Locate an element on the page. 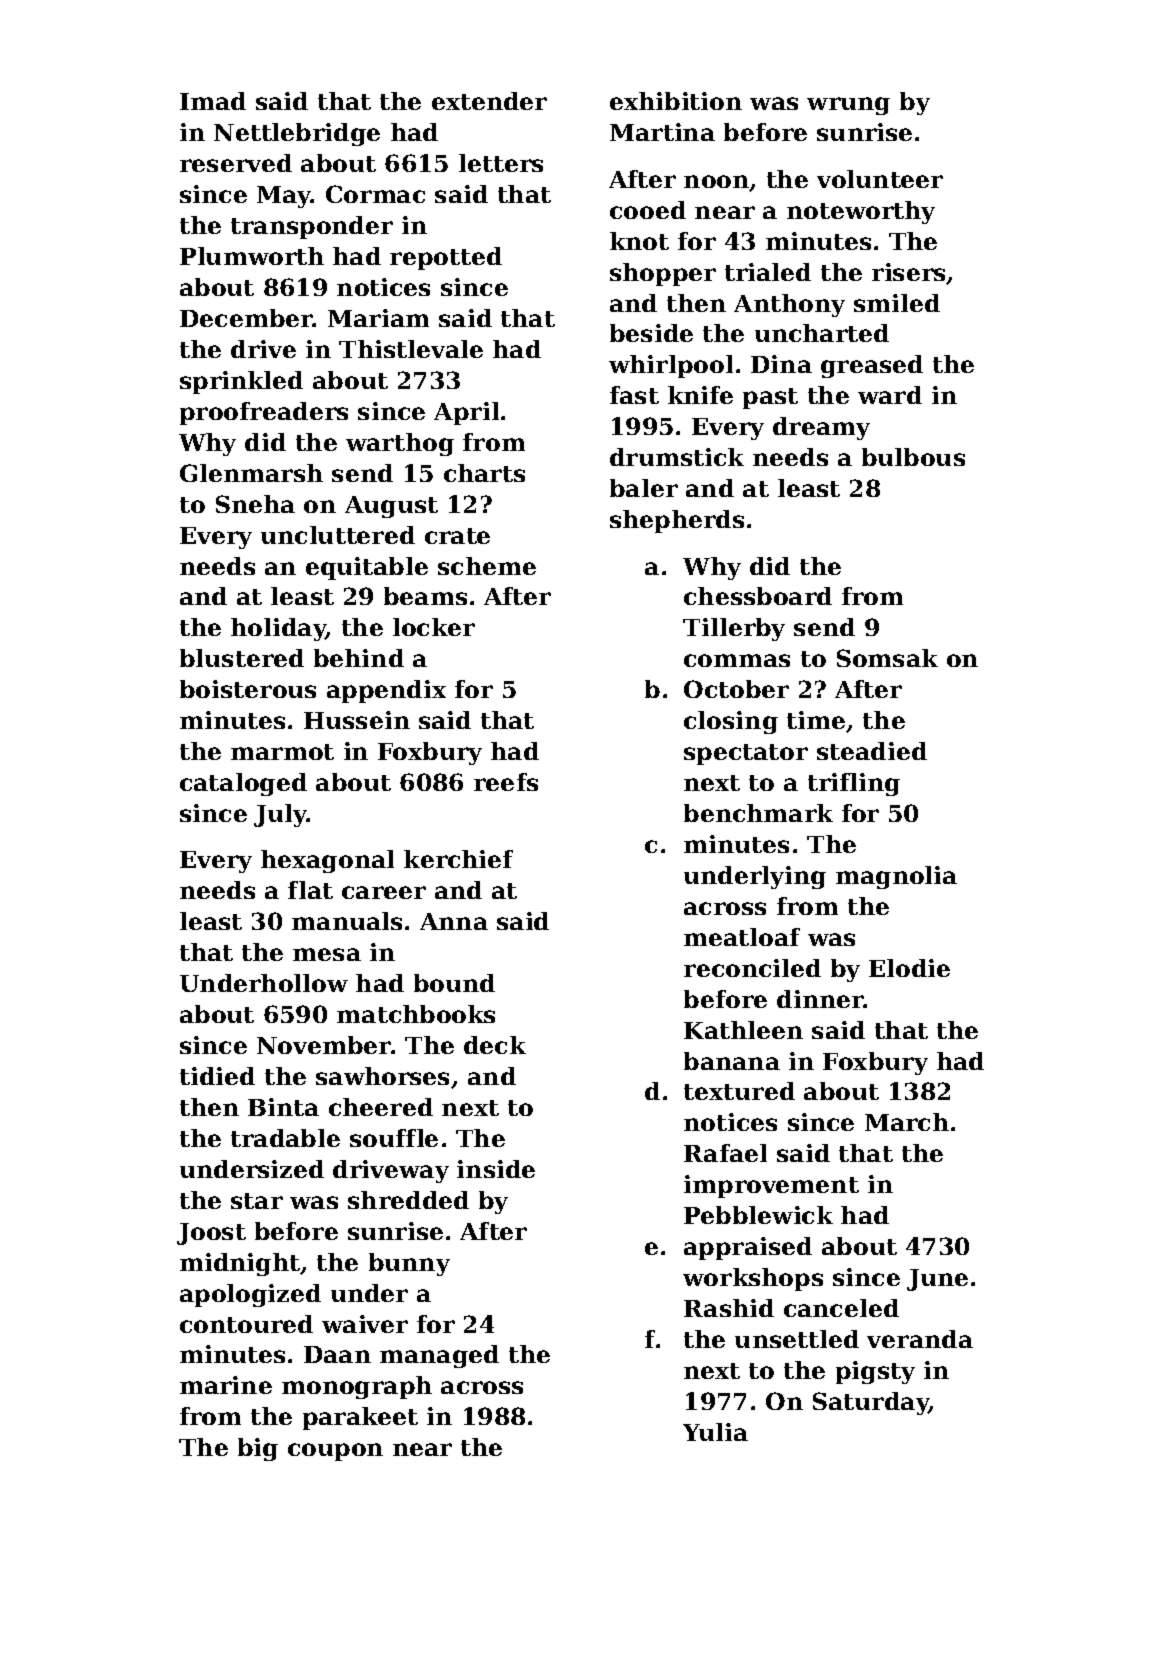 This image has height=1654, width=1165. Thistlevale is located at coordinates (411, 349).
